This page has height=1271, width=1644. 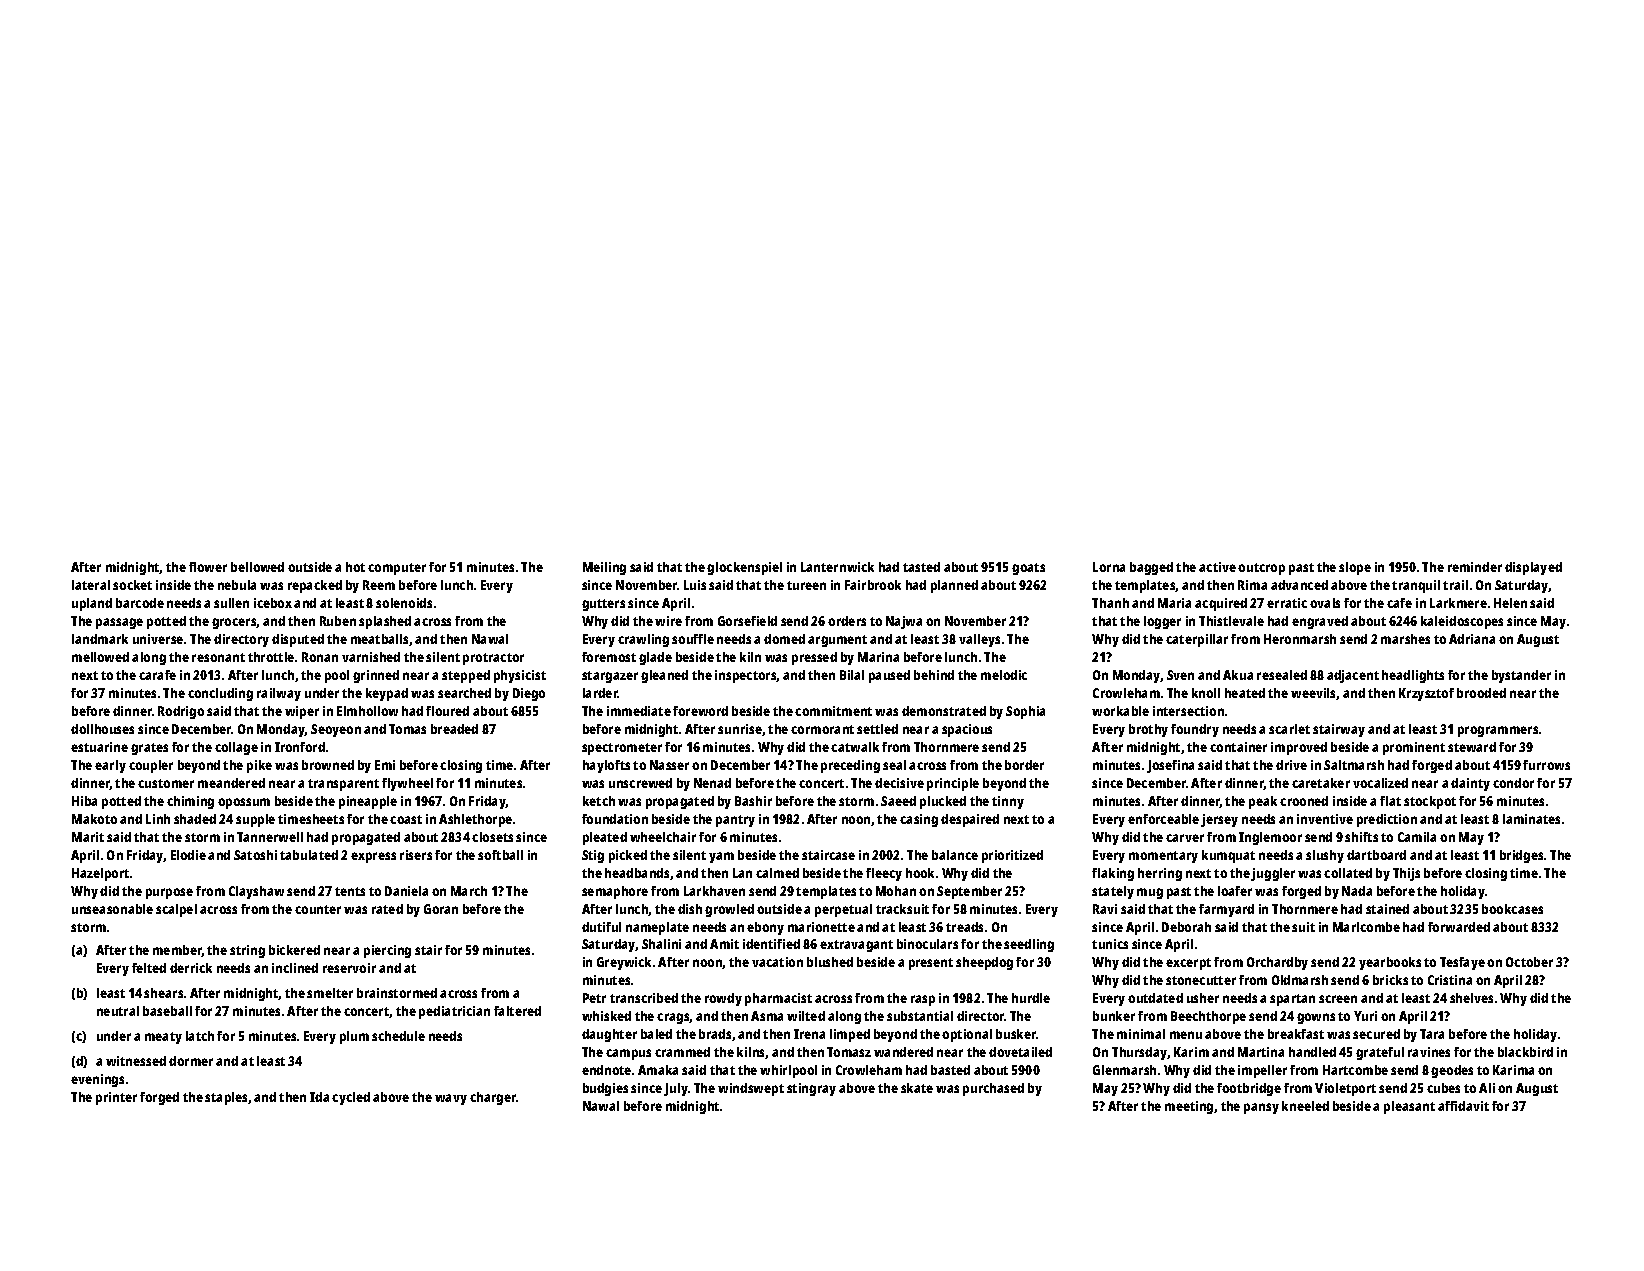 What do you see at coordinates (328, 765) in the page?
I see `browned` at bounding box center [328, 765].
